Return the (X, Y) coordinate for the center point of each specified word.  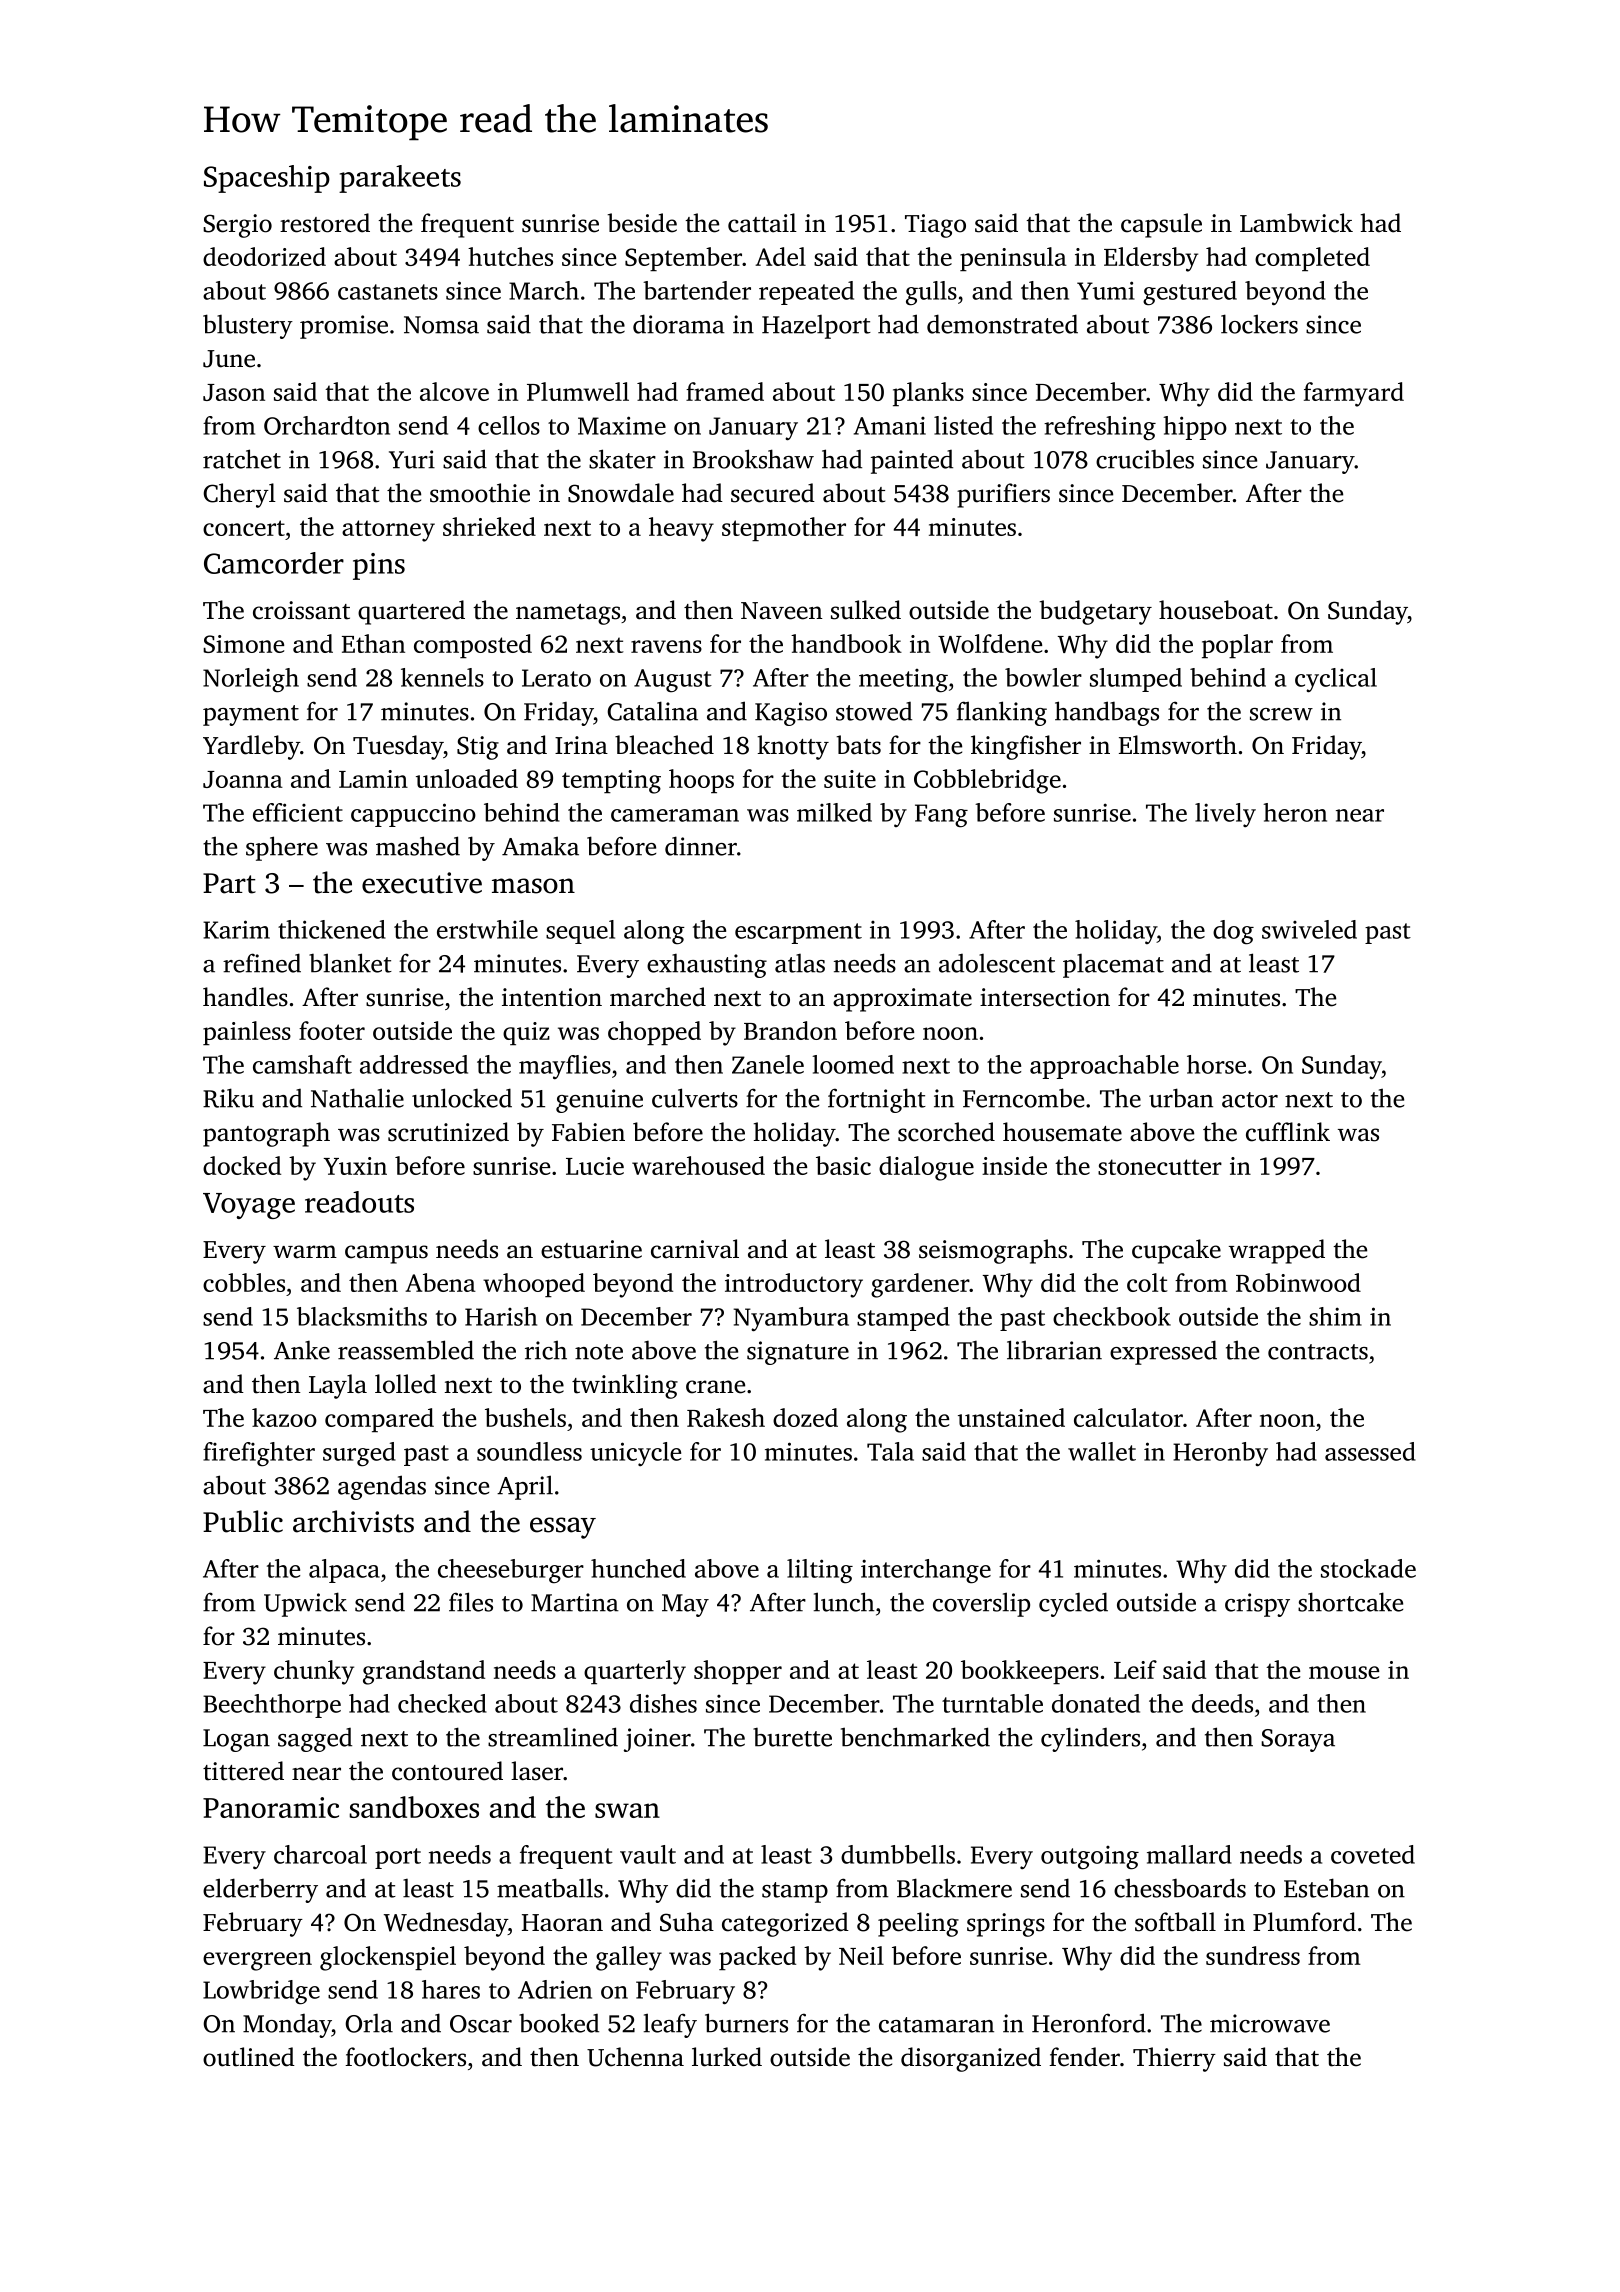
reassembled (406, 1350)
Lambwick (1296, 223)
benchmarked (915, 1737)
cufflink (1288, 1132)
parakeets (400, 179)
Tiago (935, 226)
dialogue (926, 1168)
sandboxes (414, 1807)
